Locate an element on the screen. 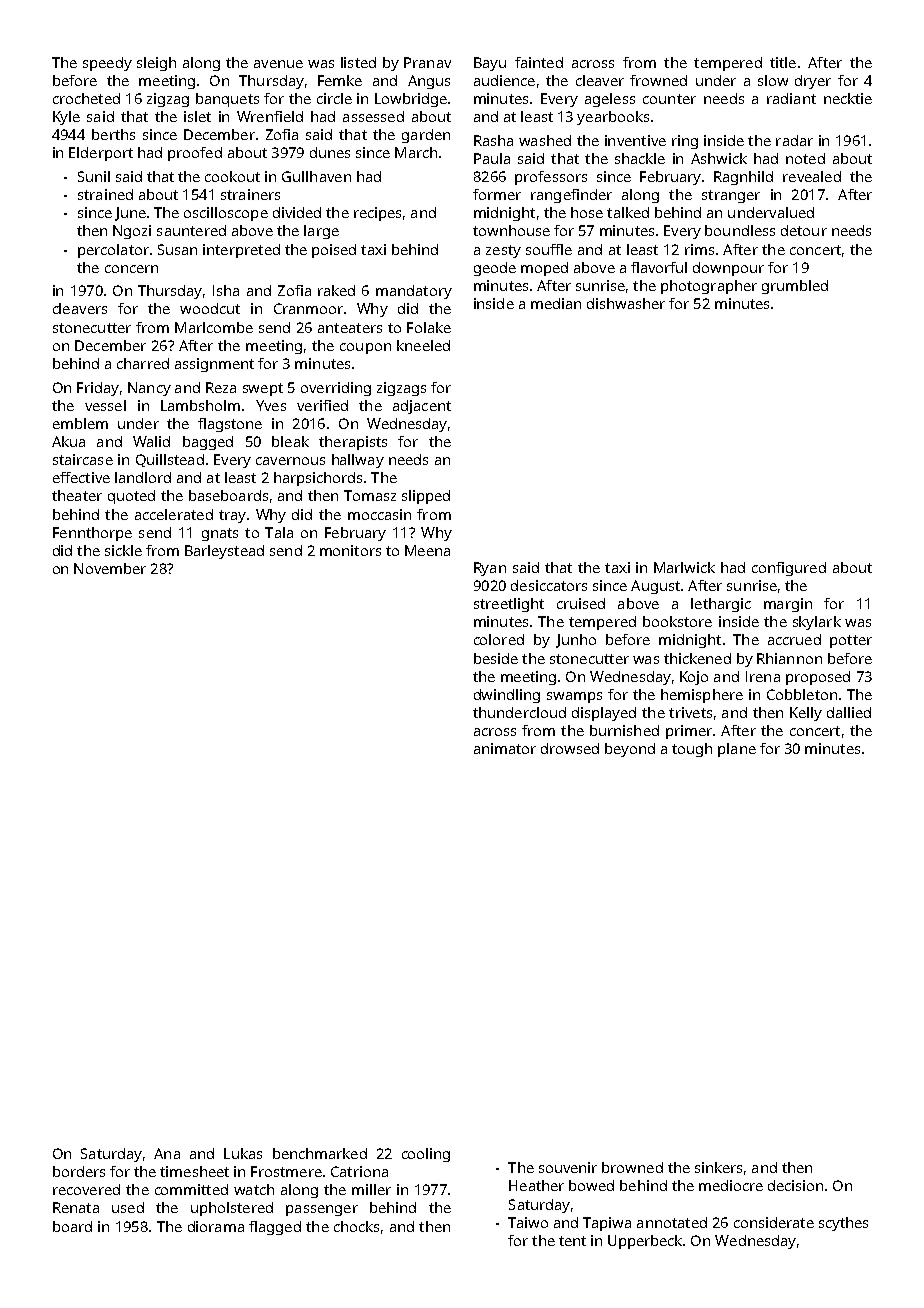 The image size is (924, 1308). sinkers is located at coordinates (718, 1167).
